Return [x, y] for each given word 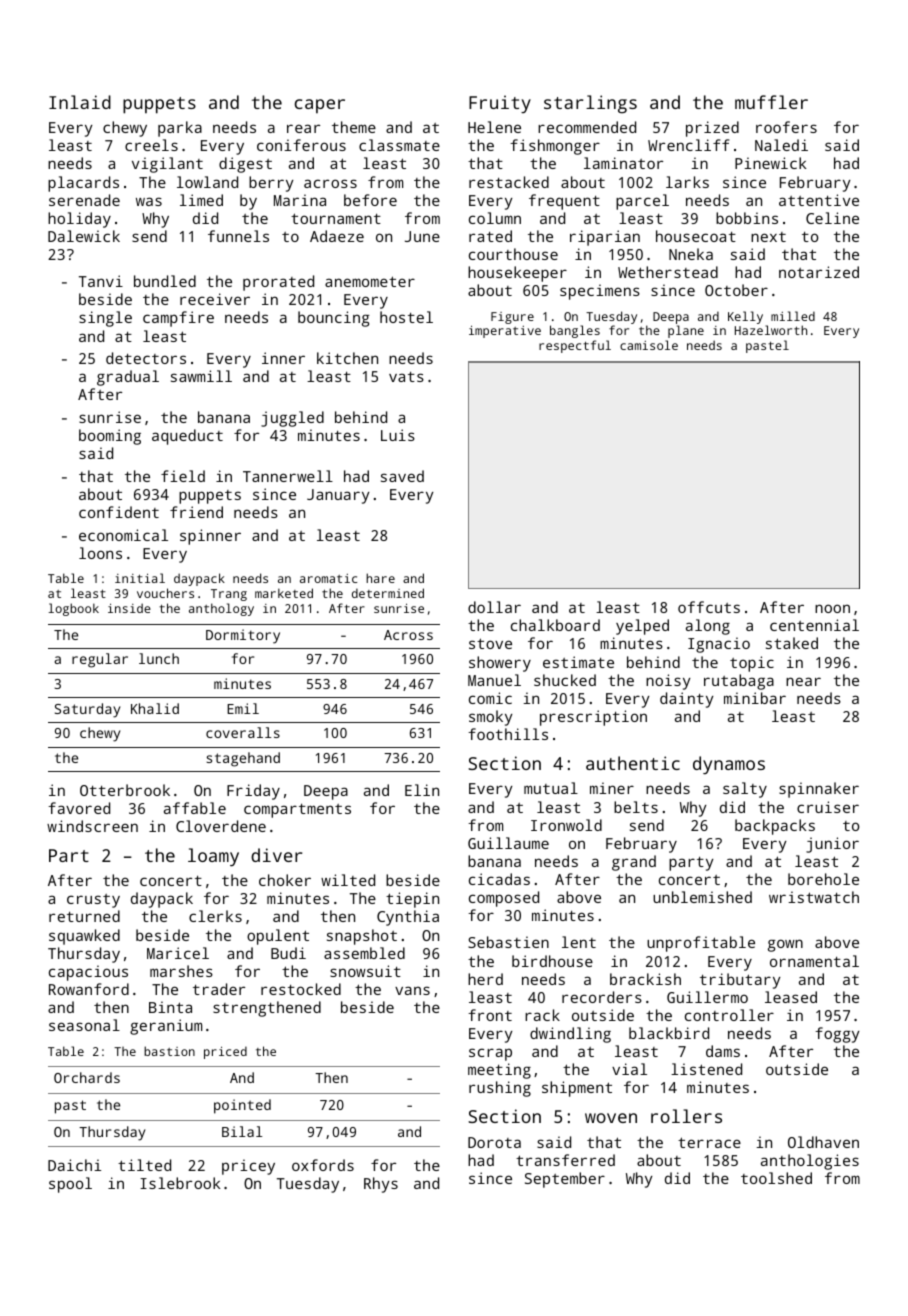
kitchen [347, 358]
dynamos [729, 765]
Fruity [500, 104]
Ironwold [566, 825]
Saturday [87, 710]
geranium [166, 1027]
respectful [575, 346]
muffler [771, 102]
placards [83, 184]
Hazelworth [771, 330]
